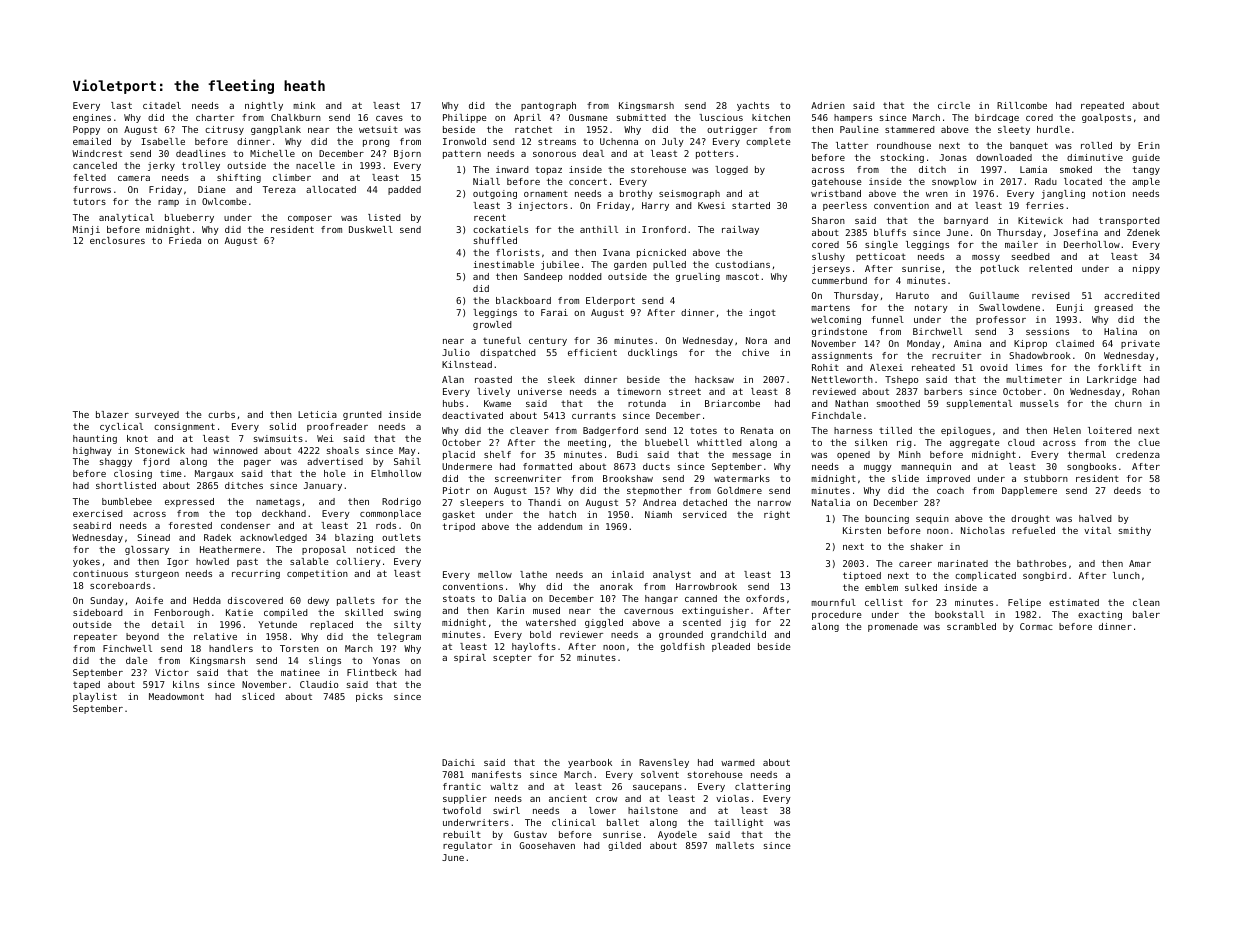  What do you see at coordinates (1047, 331) in the document?
I see `sessions` at bounding box center [1047, 331].
